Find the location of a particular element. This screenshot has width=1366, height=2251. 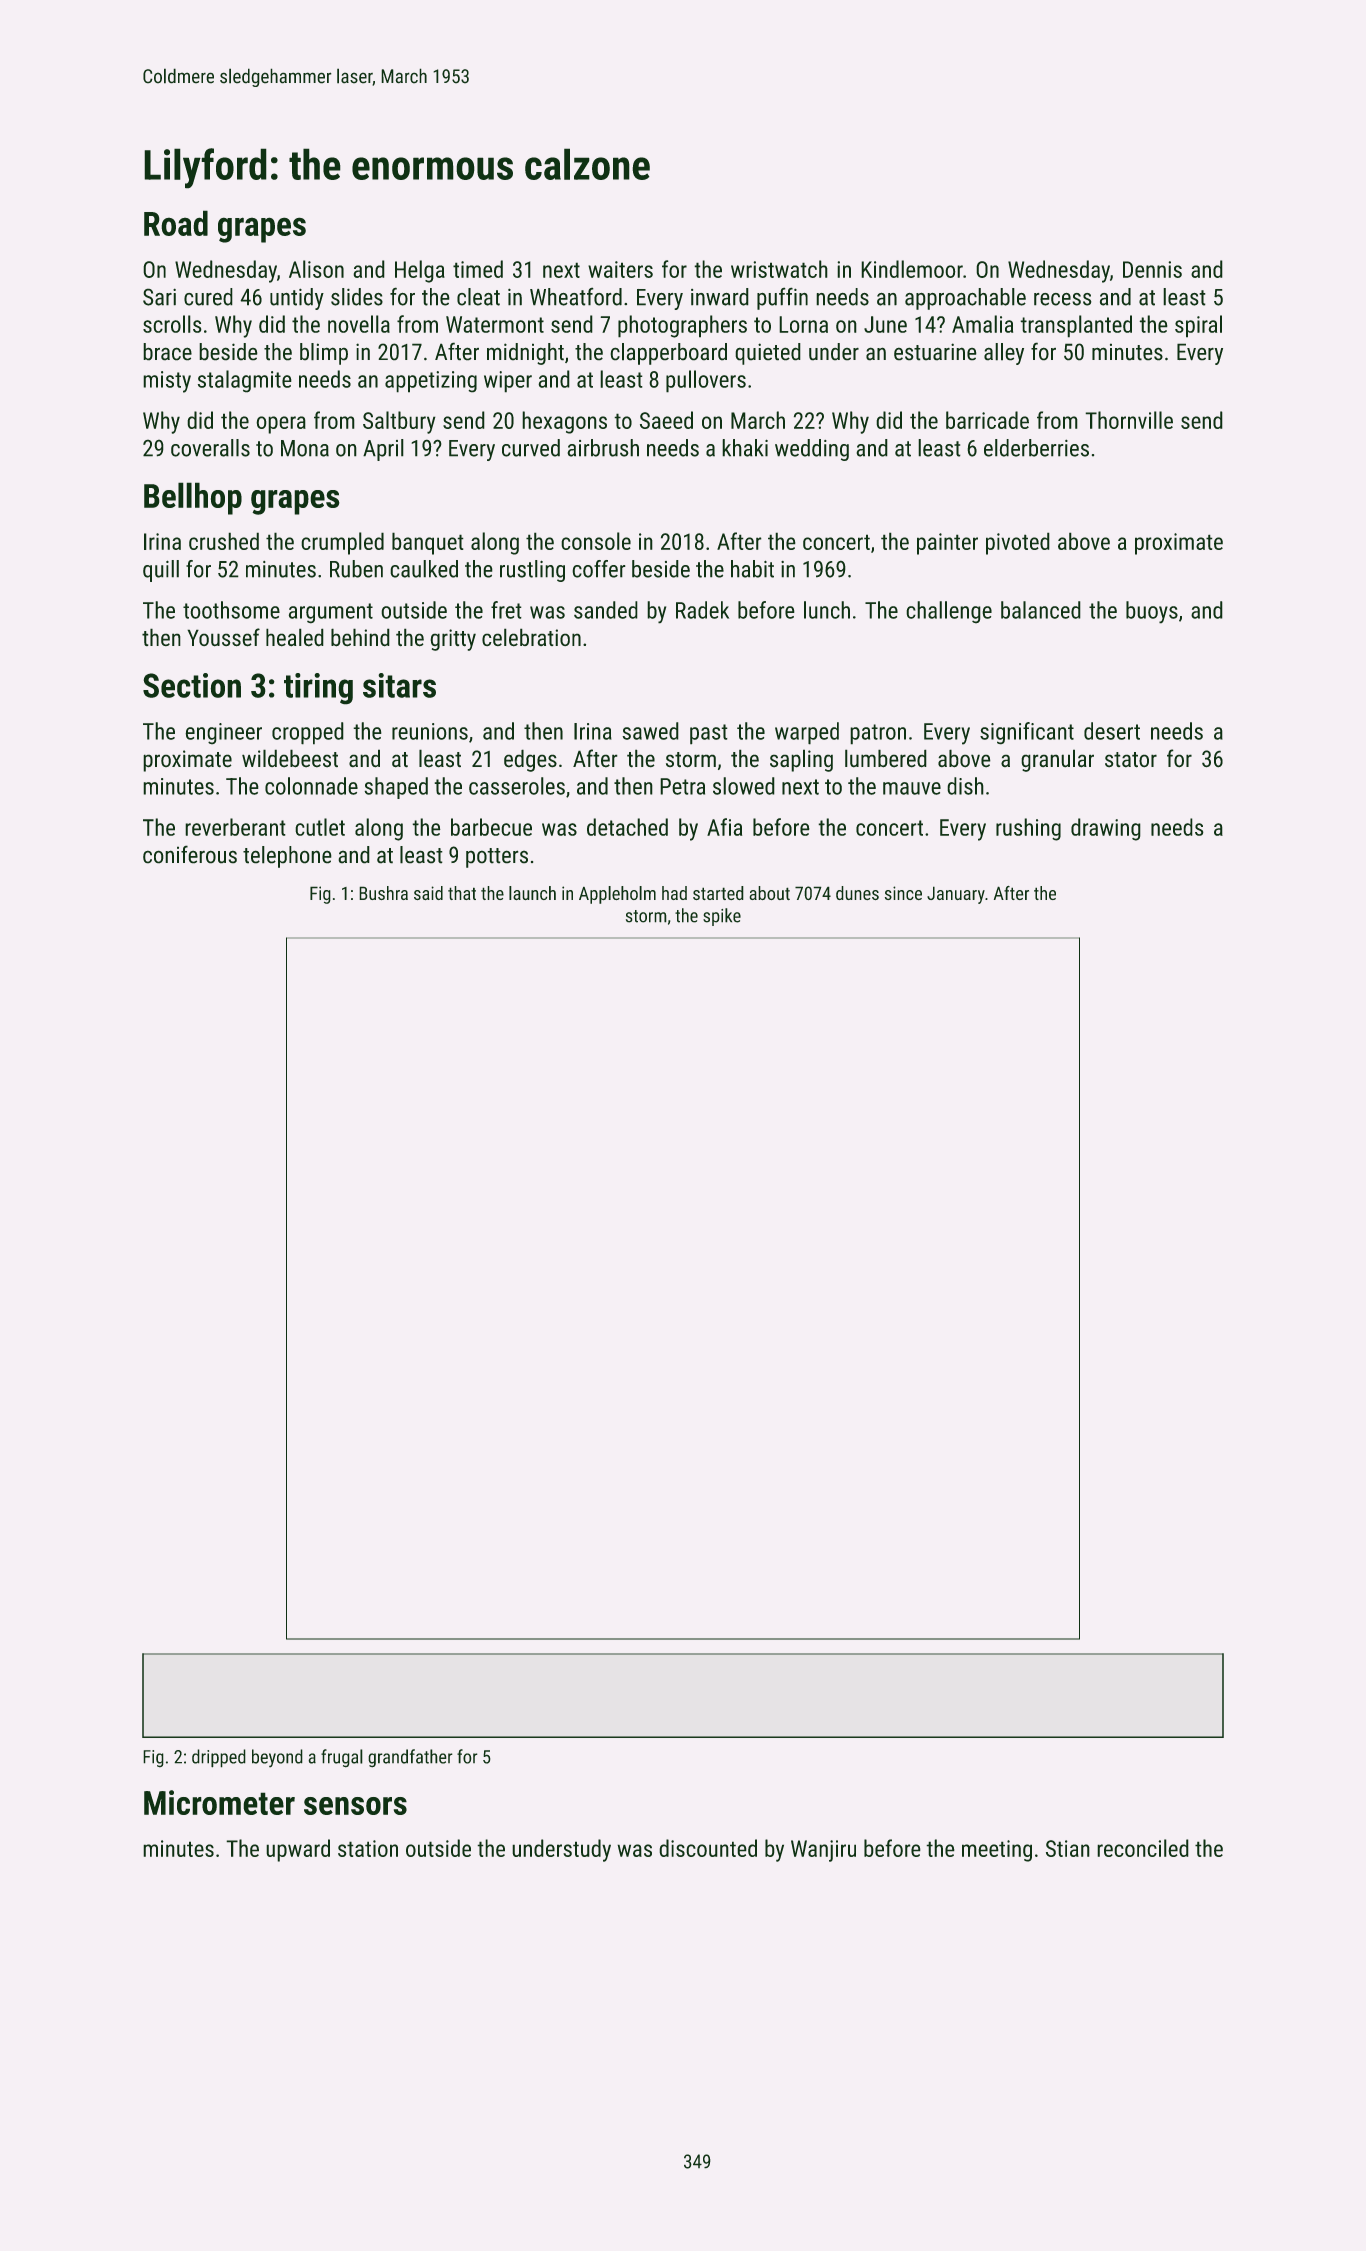

Dennis is located at coordinates (1152, 269).
